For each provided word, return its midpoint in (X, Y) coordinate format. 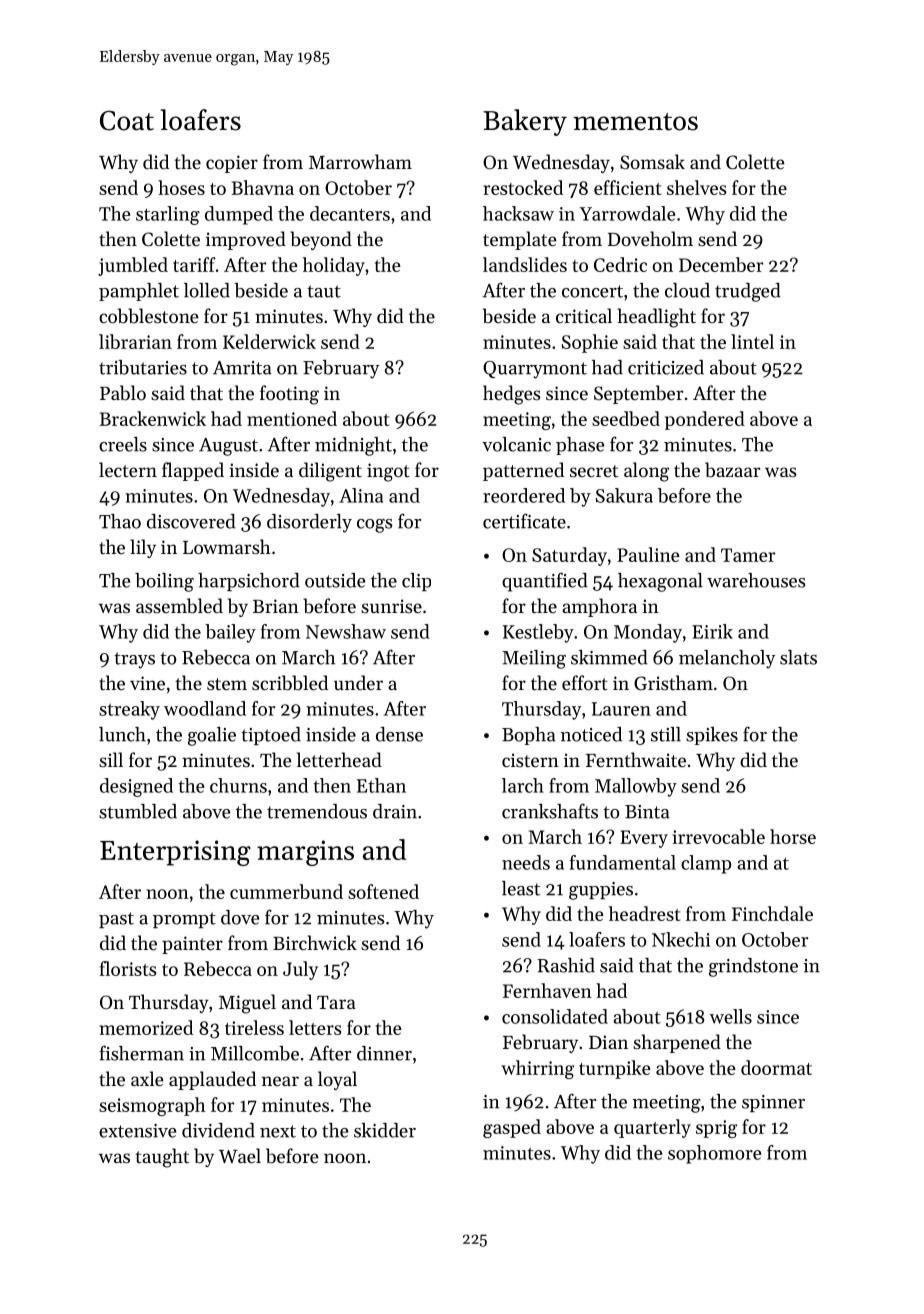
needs (526, 862)
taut (324, 291)
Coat (127, 121)
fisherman (141, 1053)
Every (644, 839)
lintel (752, 341)
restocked (523, 187)
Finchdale (772, 913)
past (116, 920)
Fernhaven (547, 990)
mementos (635, 122)
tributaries (143, 367)
